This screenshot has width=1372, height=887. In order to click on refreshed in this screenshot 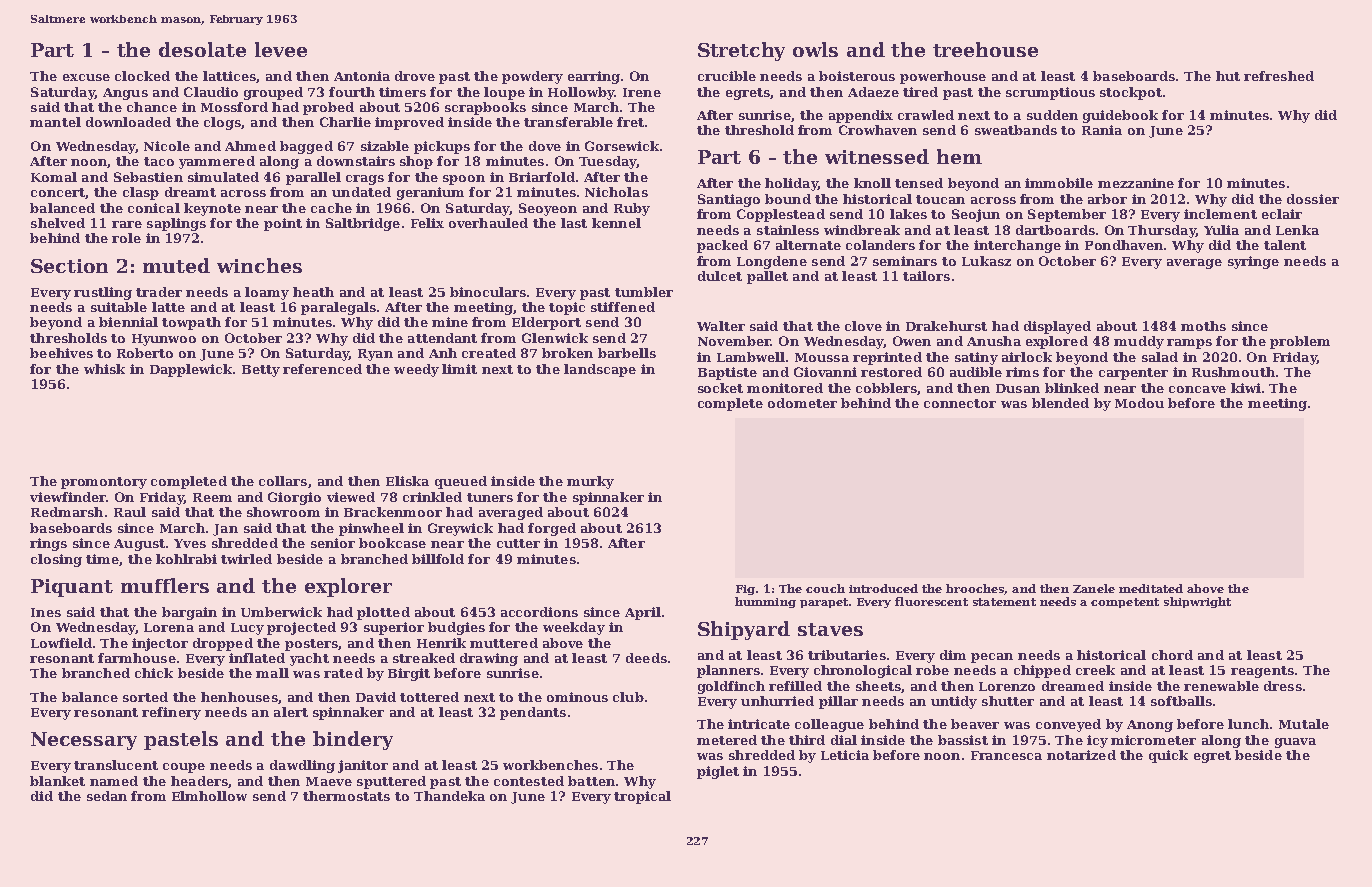, I will do `click(1279, 76)`.
